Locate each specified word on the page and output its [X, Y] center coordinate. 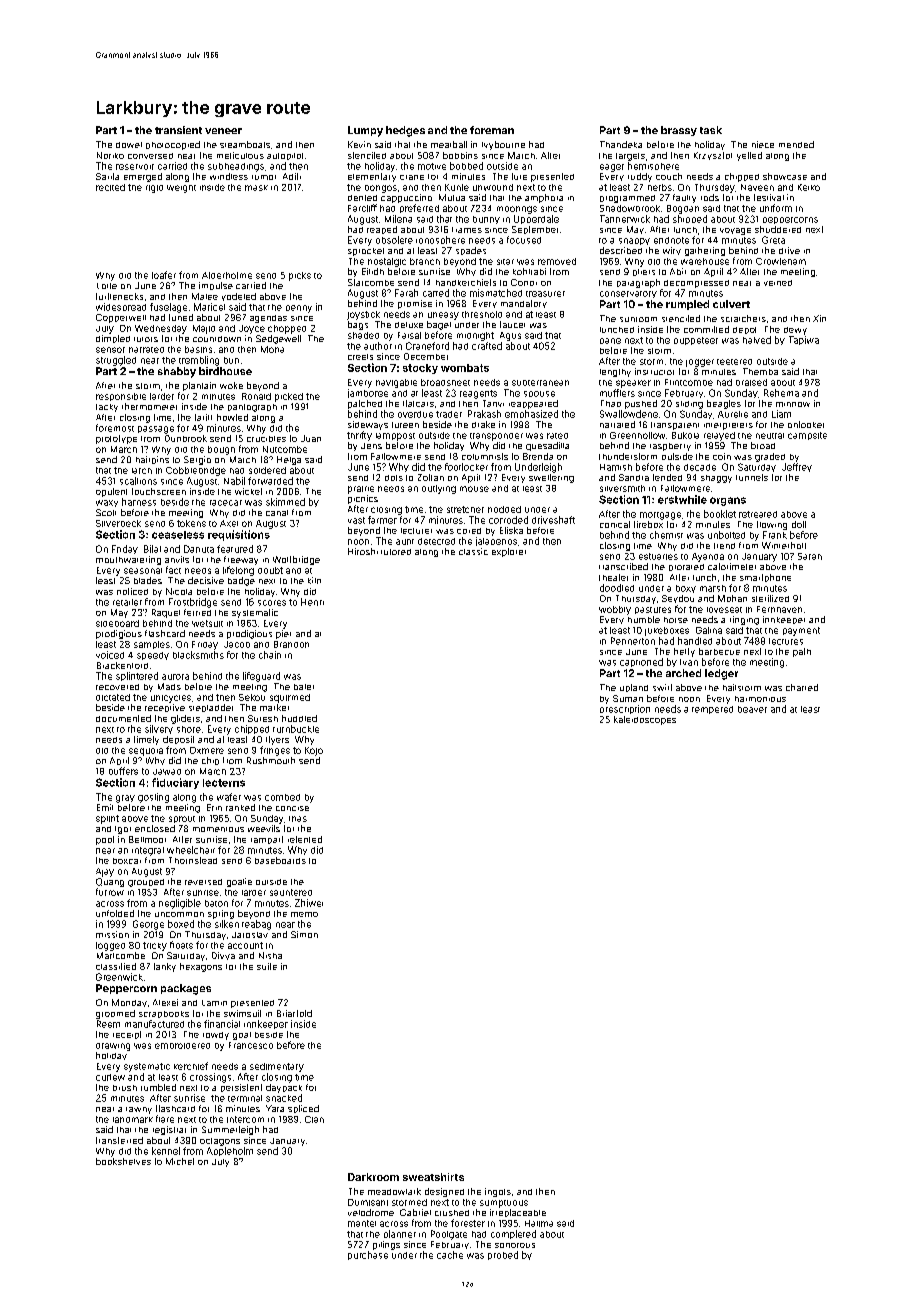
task [711, 130]
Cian [314, 1119]
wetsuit [207, 623]
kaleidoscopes [645, 720]
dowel [129, 145]
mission [112, 934]
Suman [628, 698]
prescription [625, 709]
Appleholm [230, 1151]
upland [634, 688]
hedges [405, 131]
